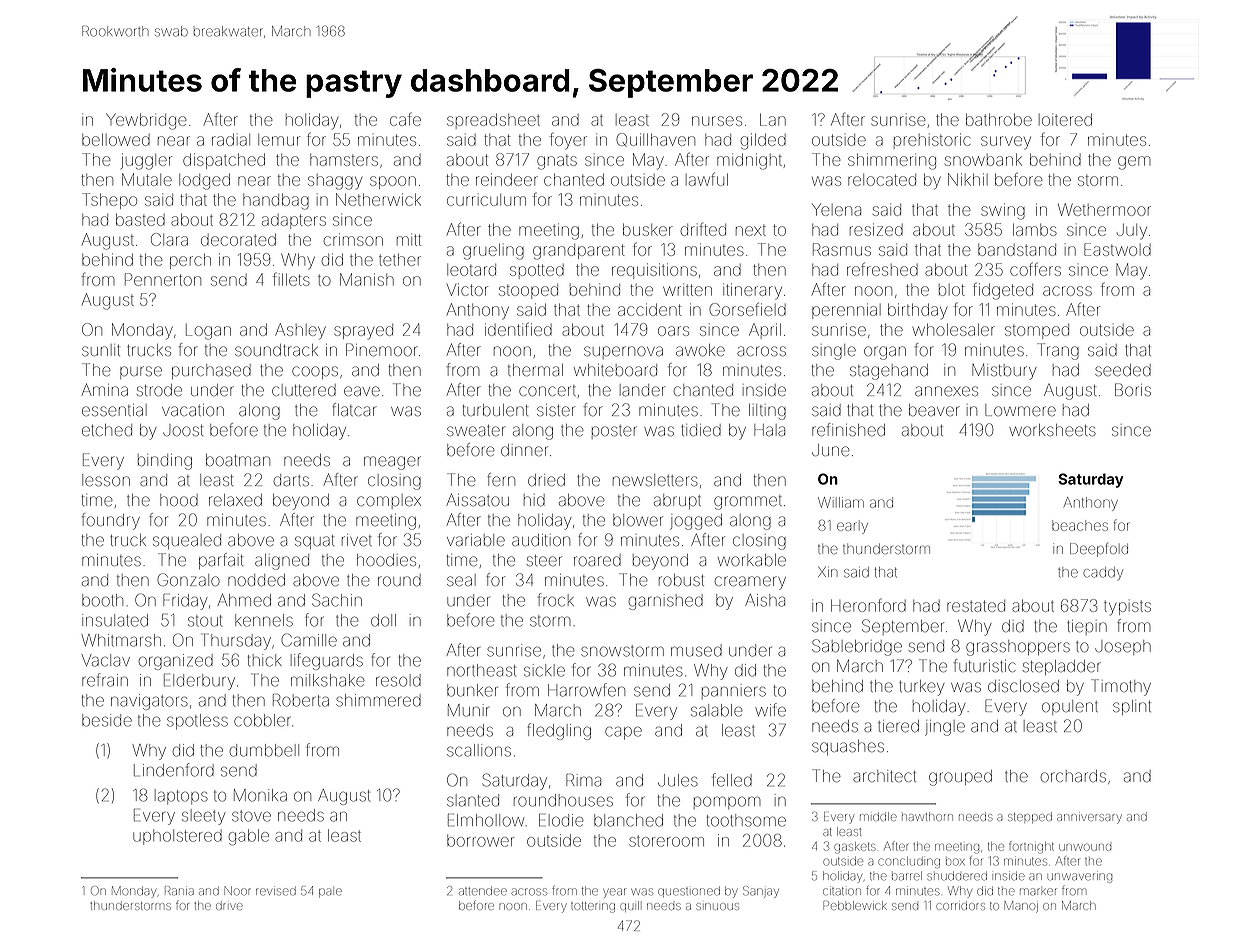 Image resolution: width=1233 pixels, height=952 pixels. What do you see at coordinates (1035, 269) in the screenshot?
I see `coffers` at bounding box center [1035, 269].
